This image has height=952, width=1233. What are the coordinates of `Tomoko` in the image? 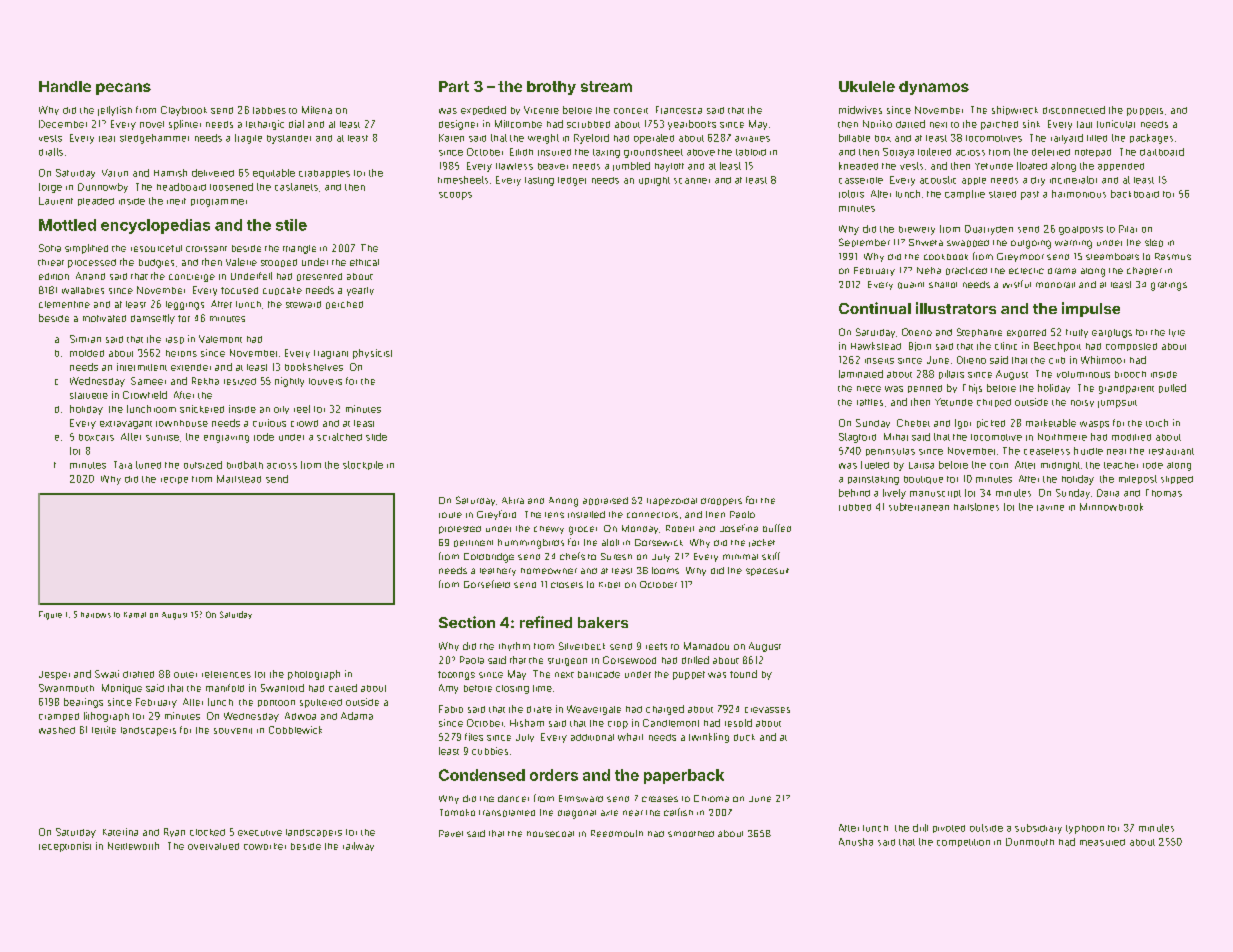 It's located at (457, 812).
